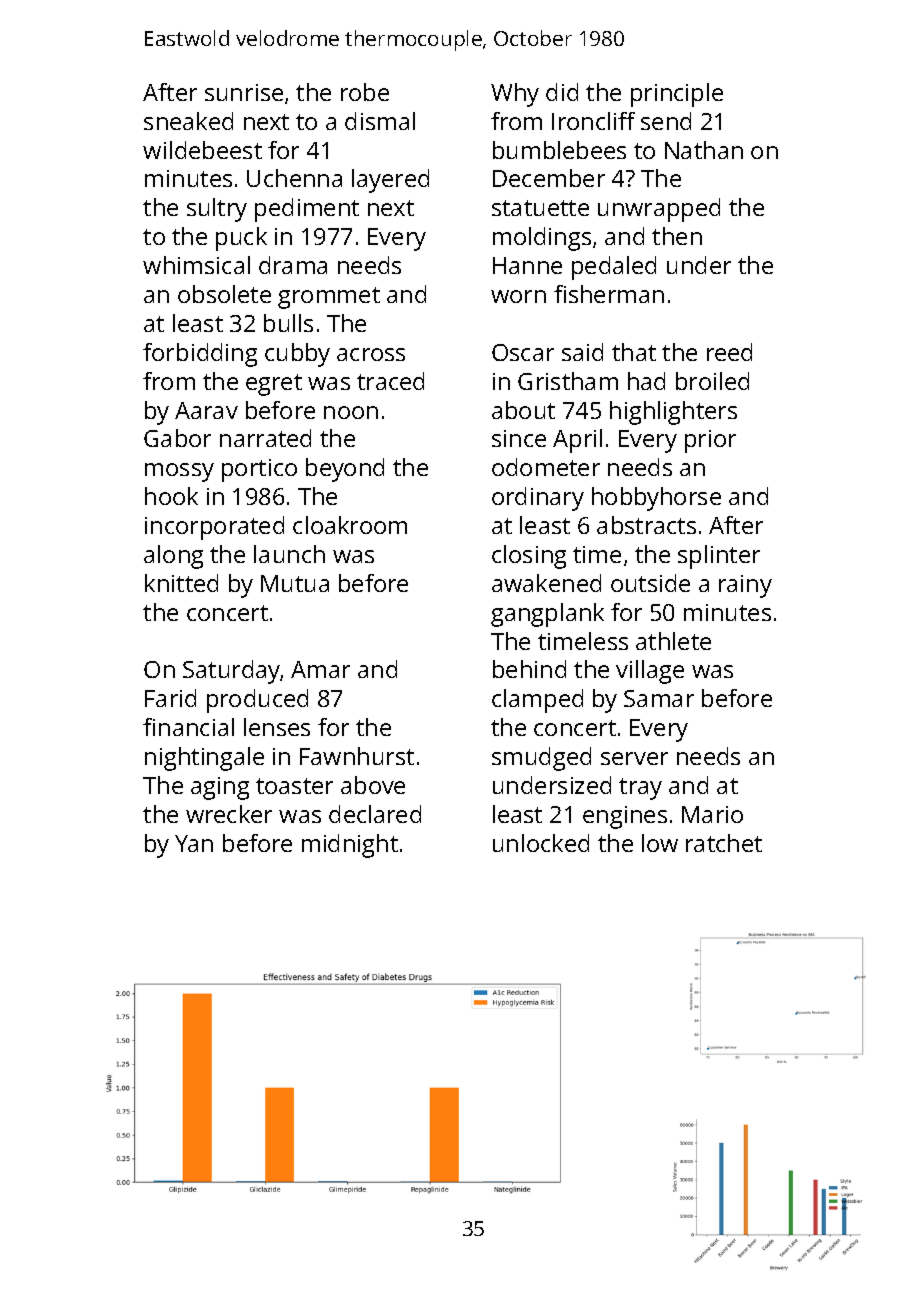  What do you see at coordinates (390, 181) in the screenshot?
I see `layered` at bounding box center [390, 181].
